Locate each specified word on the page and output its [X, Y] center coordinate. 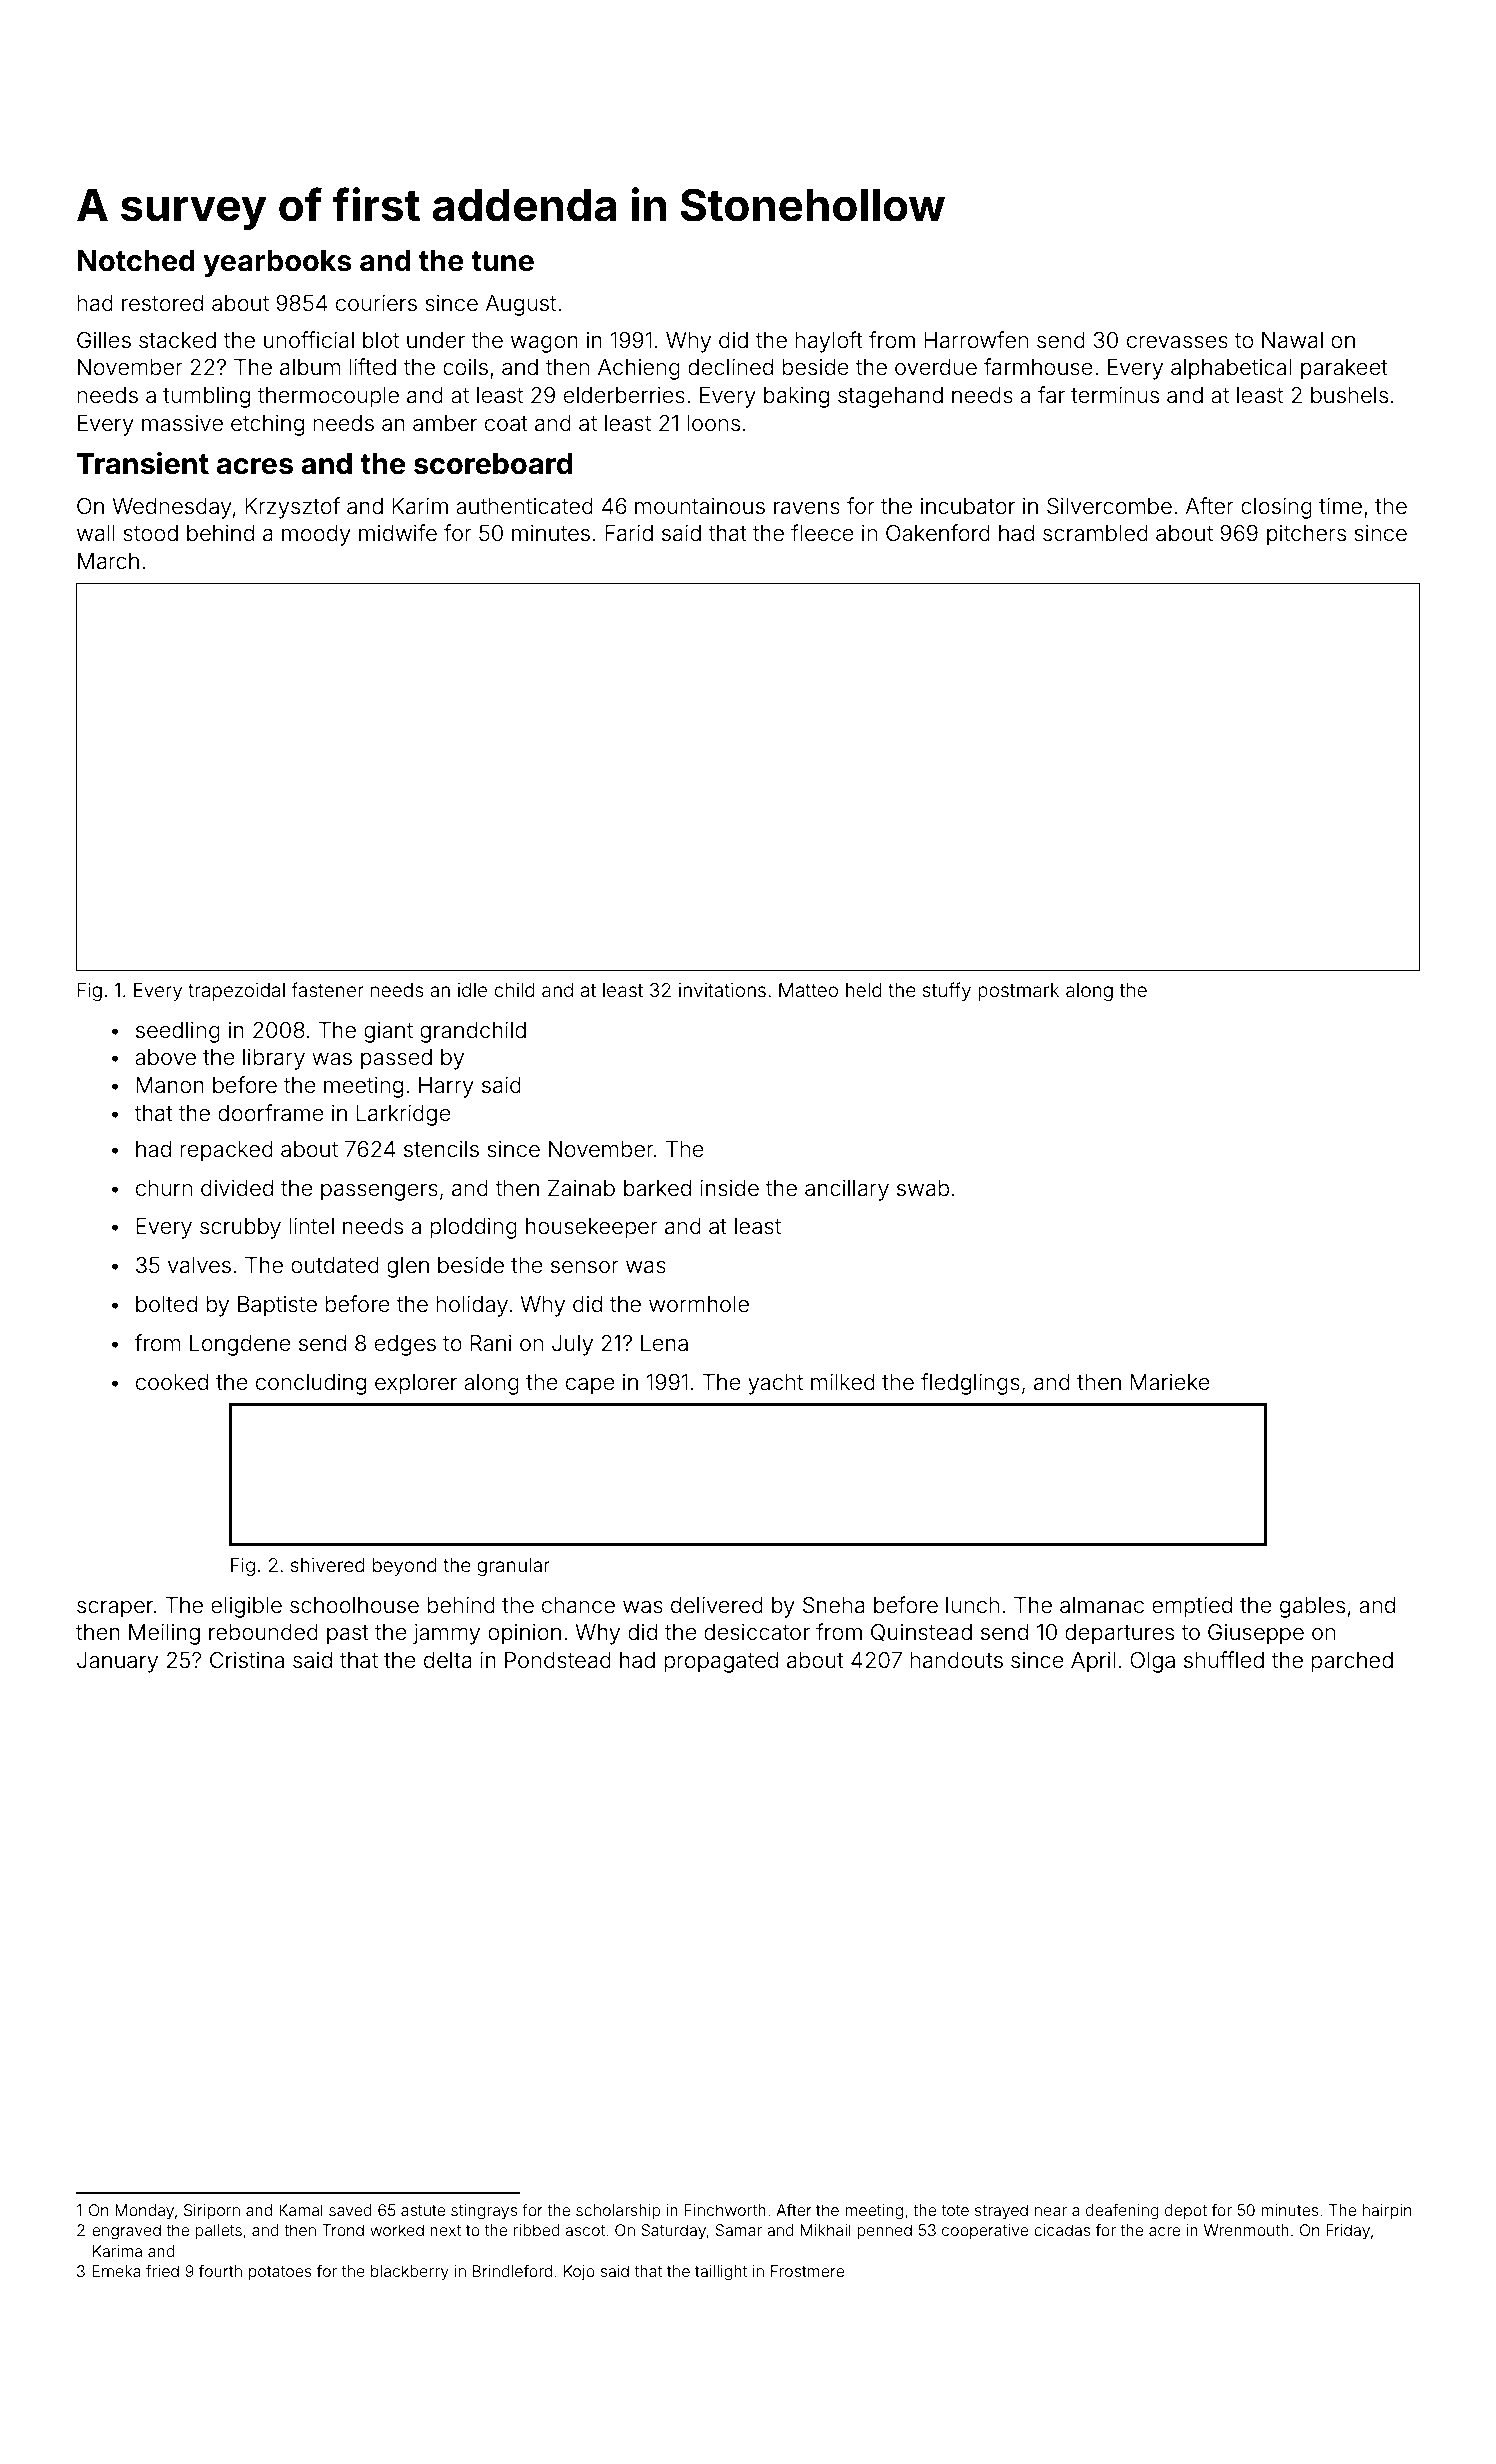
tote [955, 2210]
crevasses [1177, 342]
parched [1352, 1662]
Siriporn [212, 2212]
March [108, 561]
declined [730, 367]
